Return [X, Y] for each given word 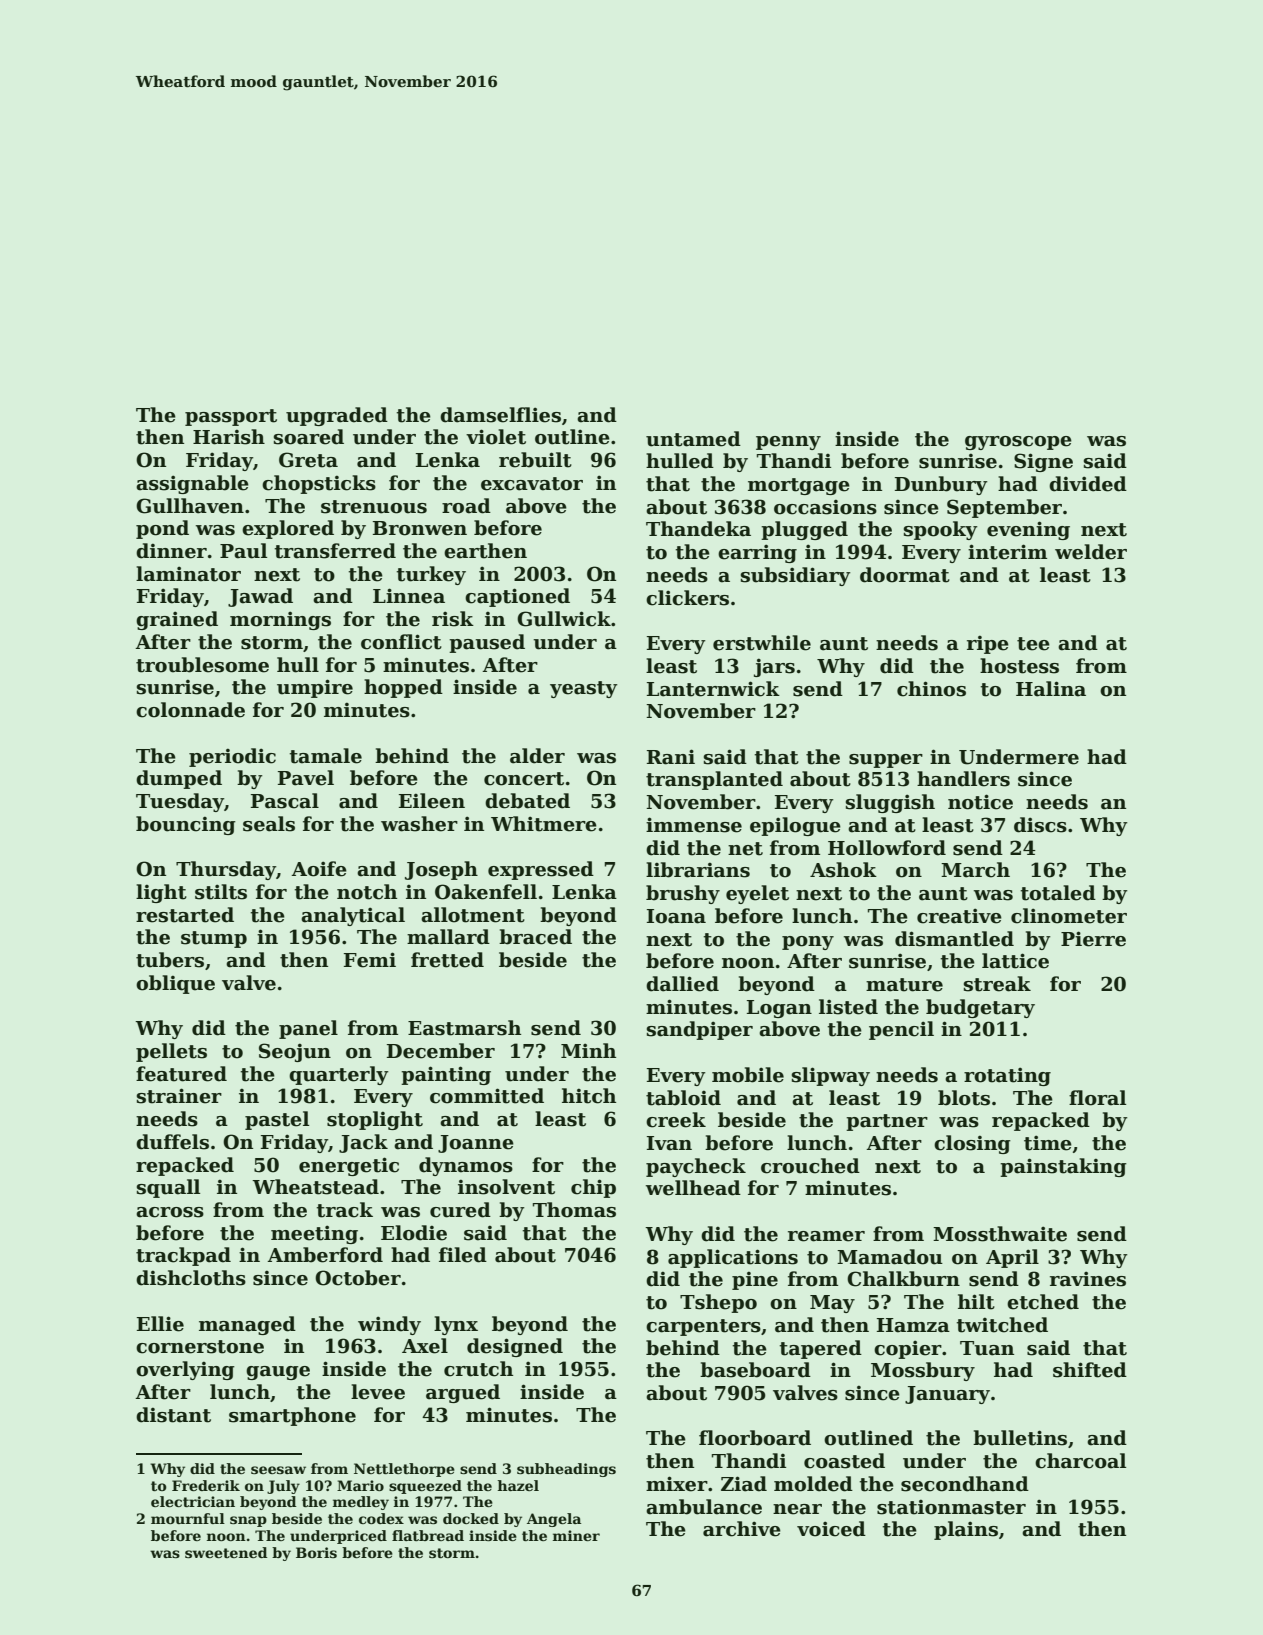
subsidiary [796, 576]
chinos [931, 689]
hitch [589, 1096]
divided [1088, 484]
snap [248, 1521]
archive [742, 1529]
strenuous [374, 507]
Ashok [843, 870]
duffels [172, 1142]
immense [694, 825]
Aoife [319, 869]
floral [1097, 1098]
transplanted [714, 780]
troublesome [202, 665]
